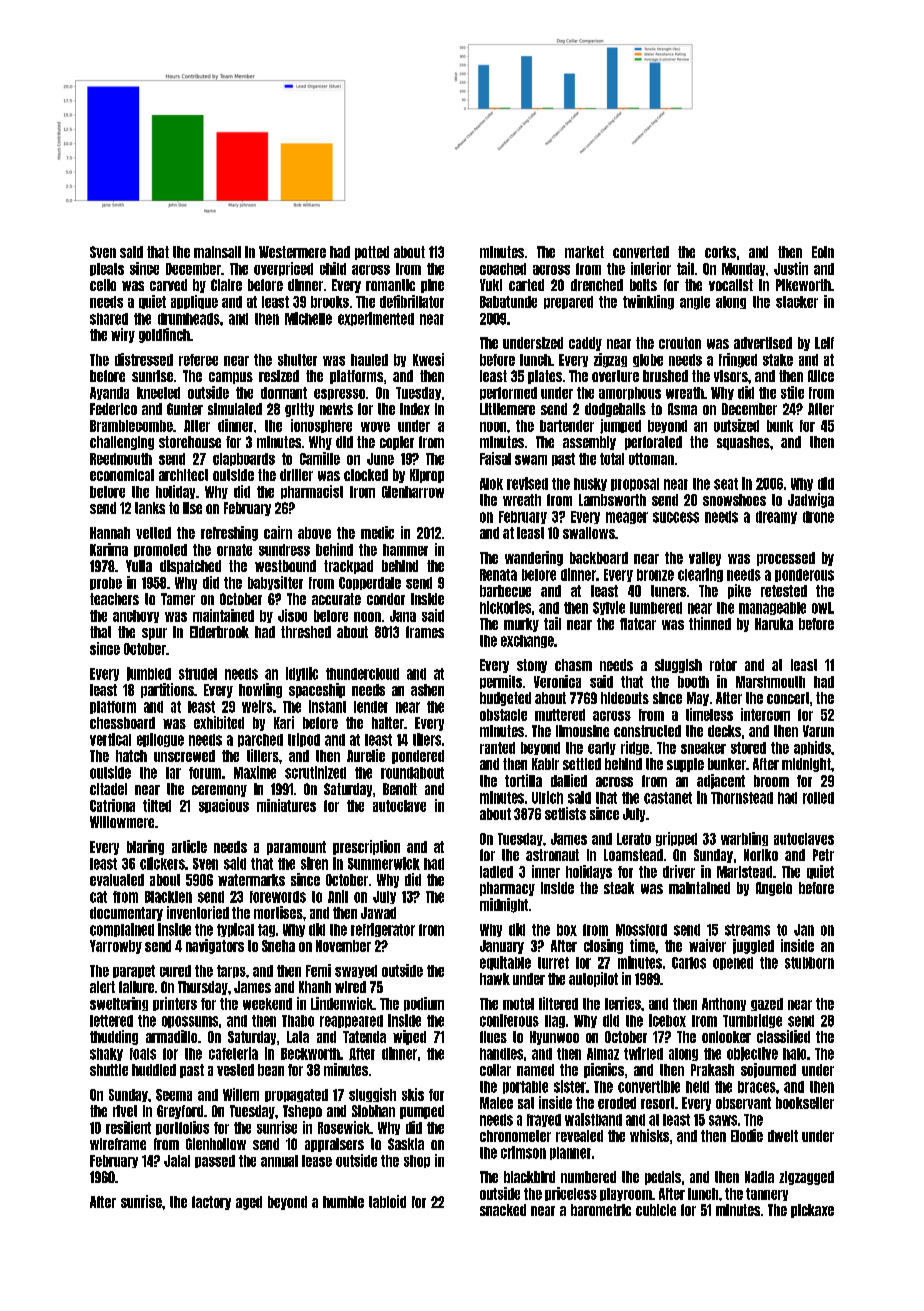  What do you see at coordinates (343, 1202) in the screenshot?
I see `humble` at bounding box center [343, 1202].
